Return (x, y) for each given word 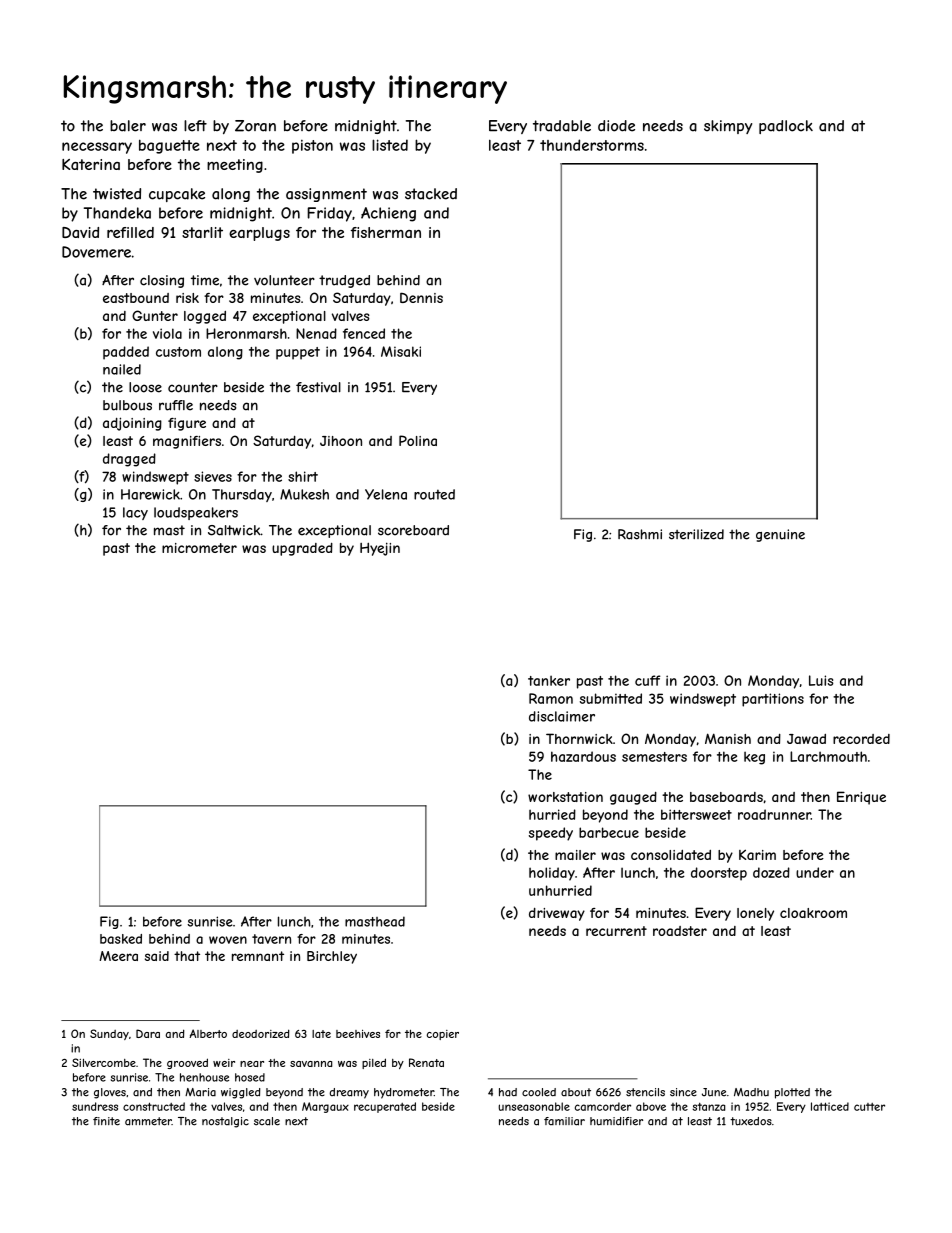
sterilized (696, 534)
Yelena (386, 494)
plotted (792, 1093)
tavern (271, 939)
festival (318, 387)
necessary (97, 148)
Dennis (421, 297)
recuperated (385, 1107)
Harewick (150, 494)
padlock (786, 127)
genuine (780, 535)
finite (106, 1121)
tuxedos (751, 1121)
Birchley (332, 957)
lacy (135, 513)
